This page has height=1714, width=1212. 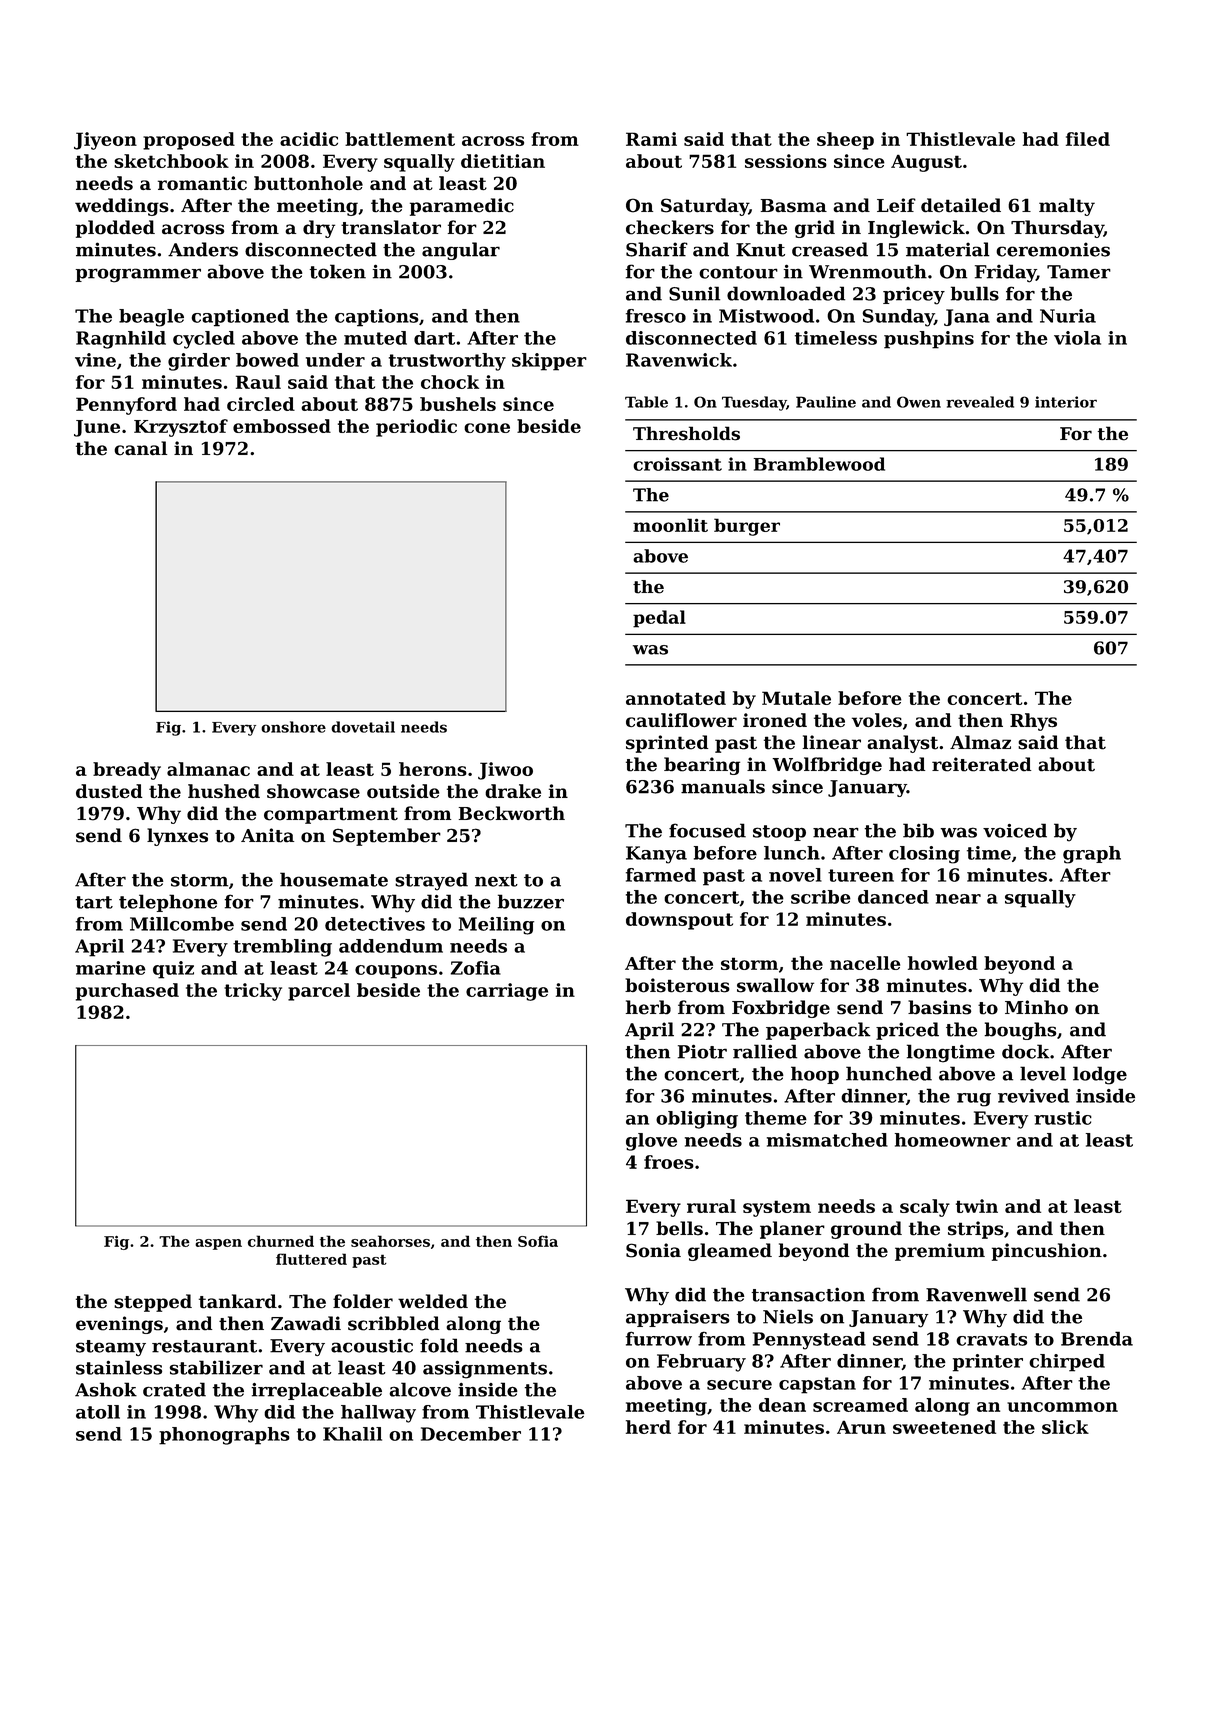 What do you see at coordinates (218, 1244) in the page?
I see `aspen` at bounding box center [218, 1244].
